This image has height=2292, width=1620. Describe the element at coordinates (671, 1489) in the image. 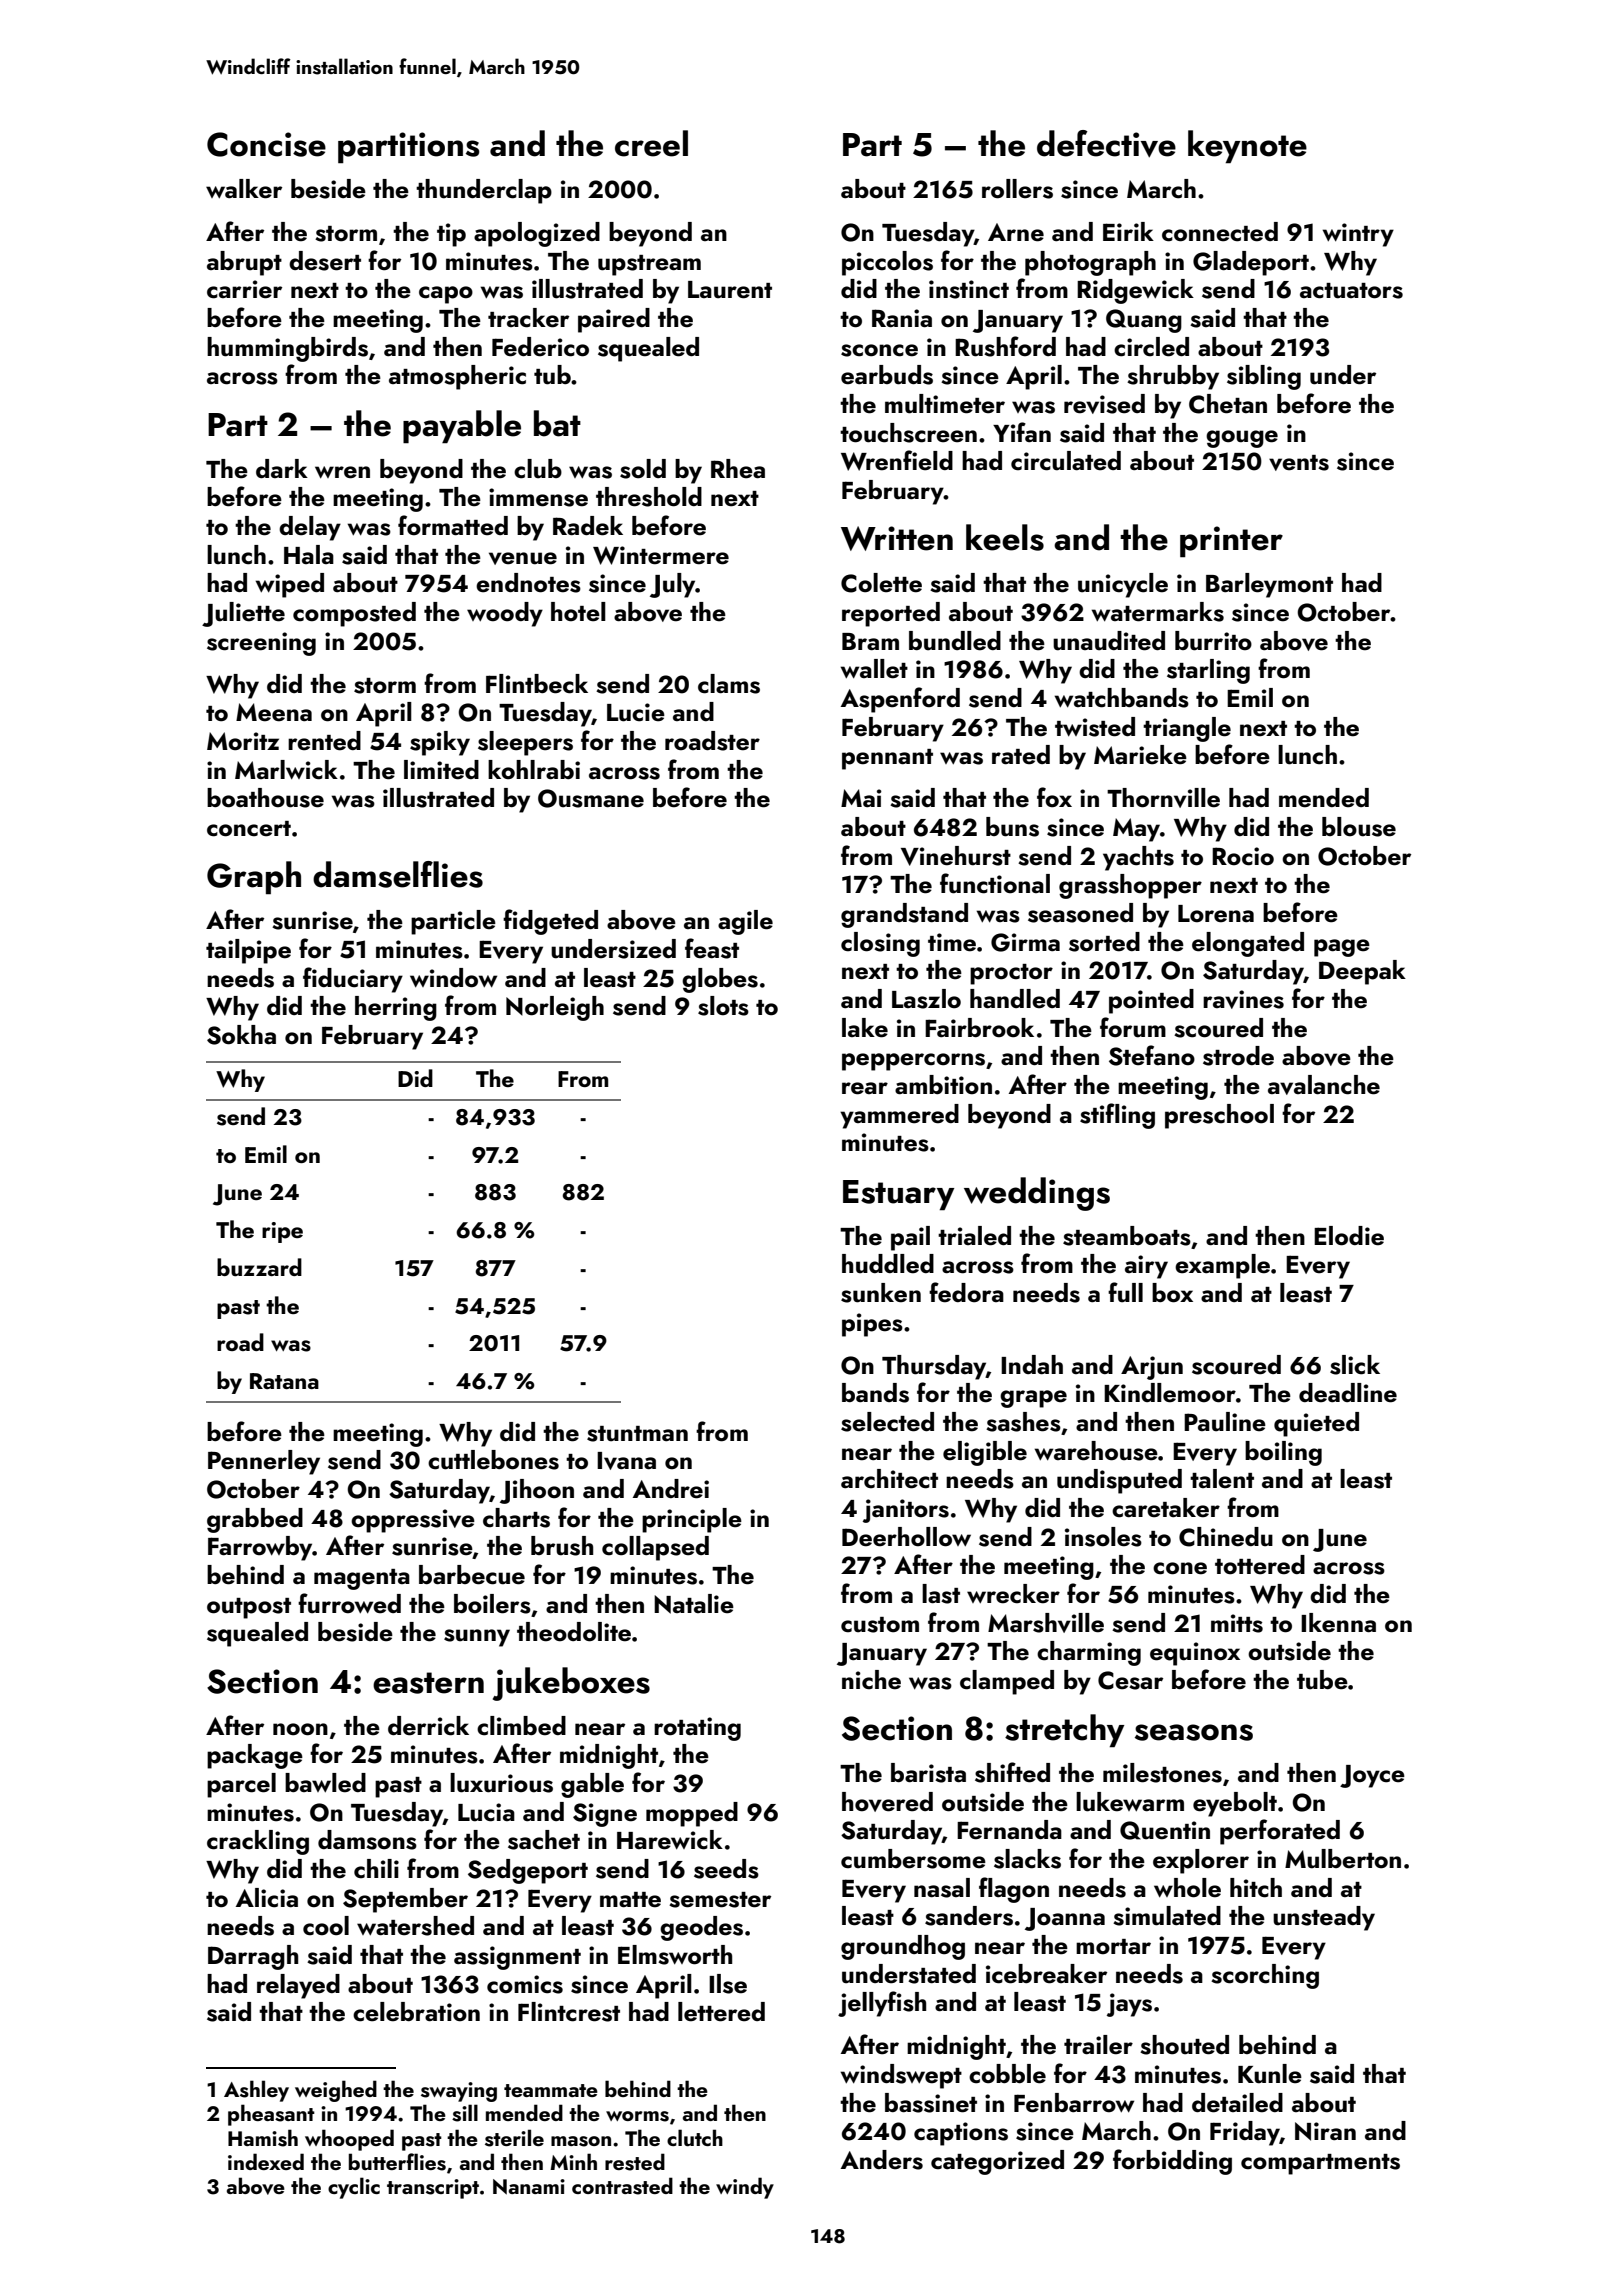

I see `Andrei` at that location.
